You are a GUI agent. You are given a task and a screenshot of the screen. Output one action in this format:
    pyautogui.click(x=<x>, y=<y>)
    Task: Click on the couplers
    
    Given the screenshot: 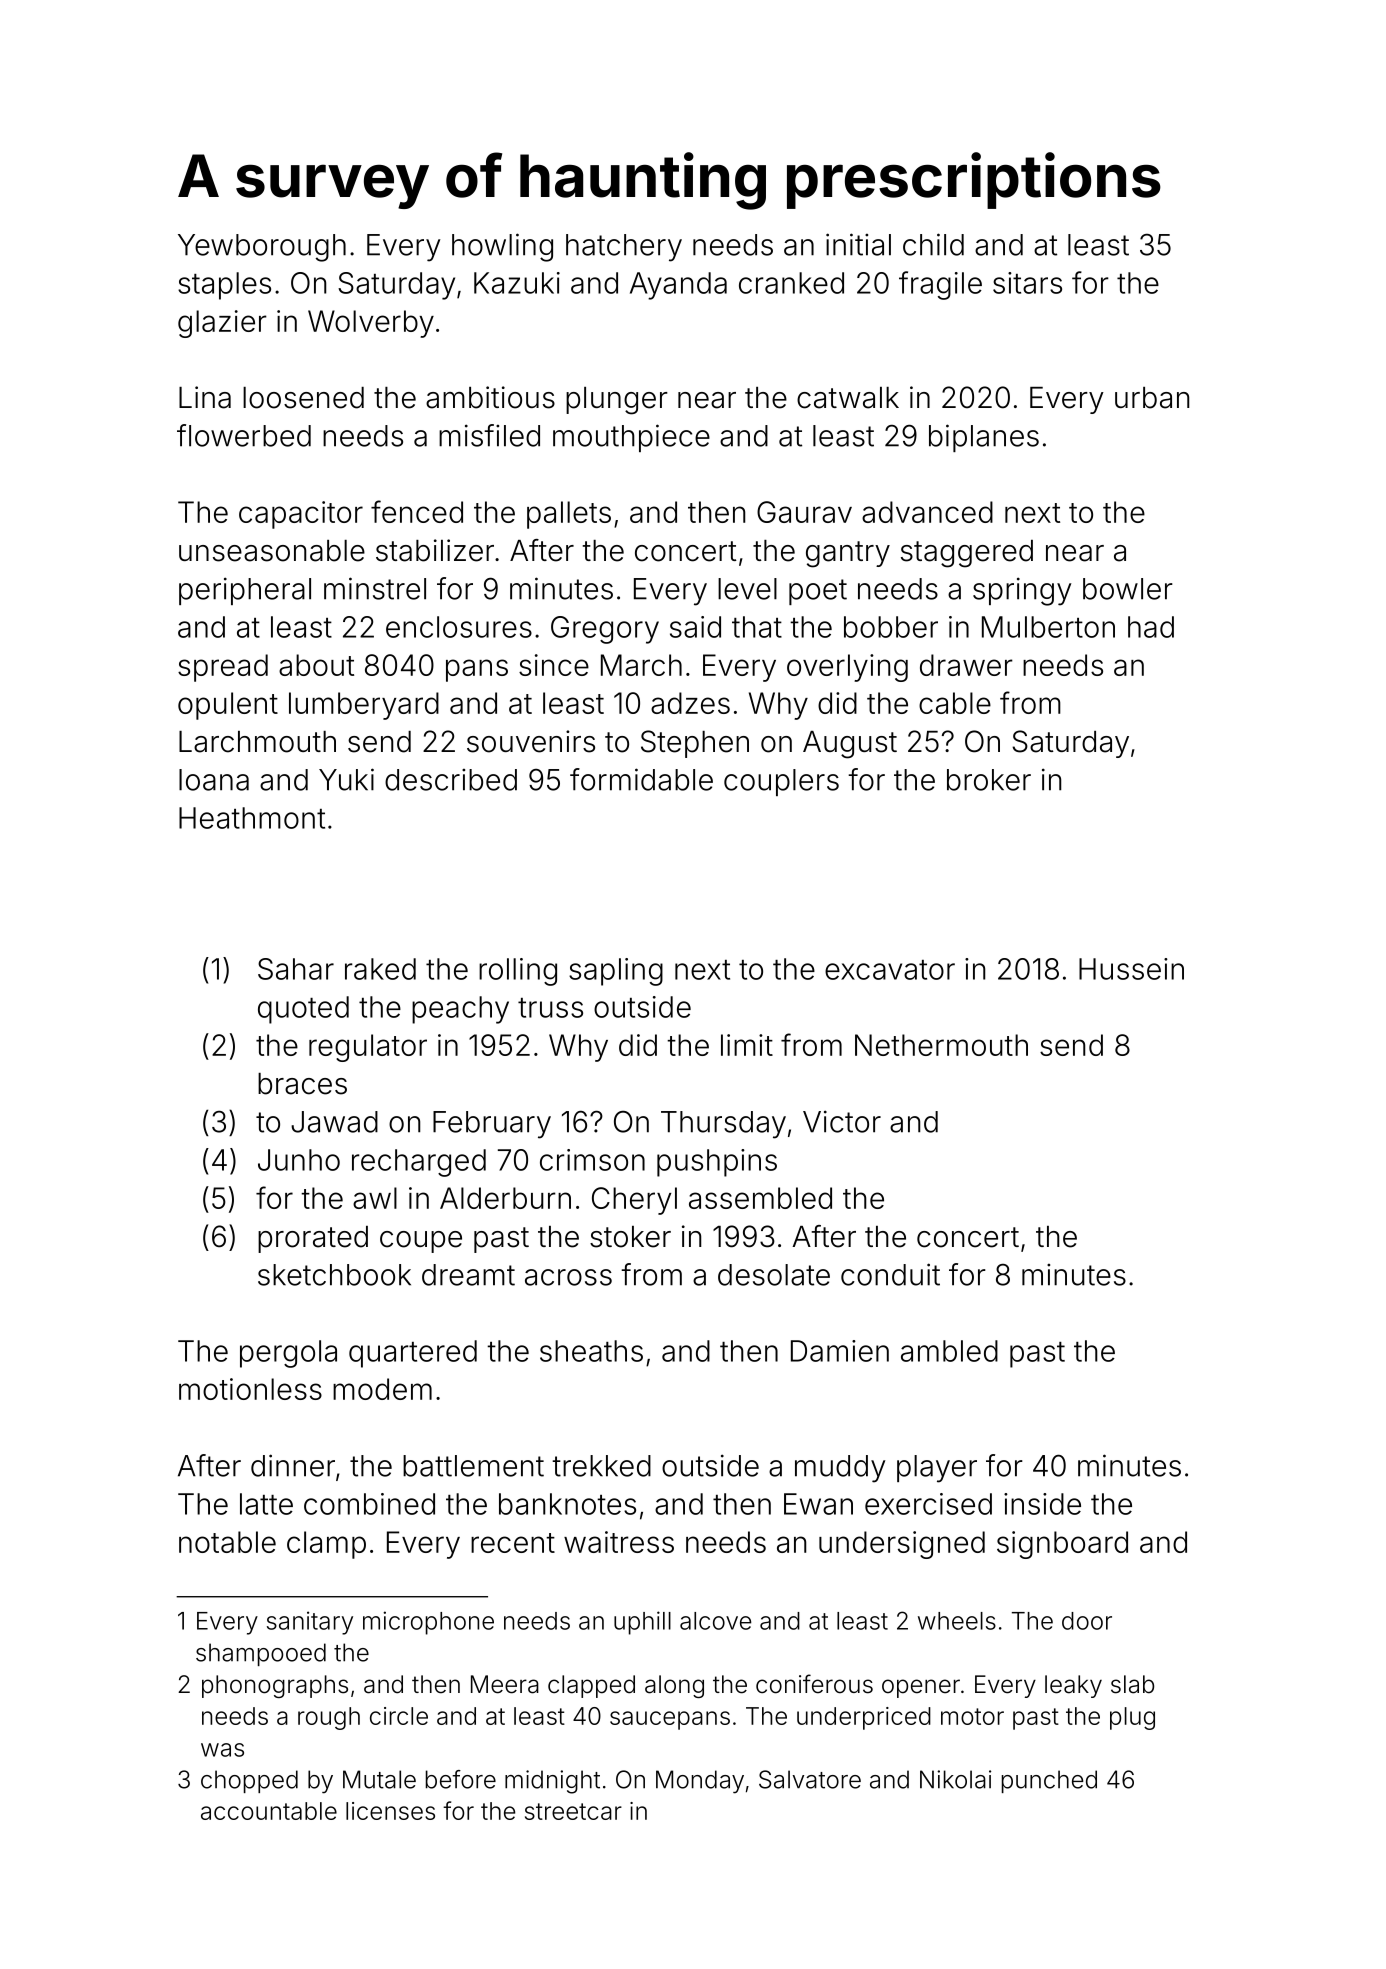 What is the action you would take?
    pyautogui.click(x=781, y=782)
